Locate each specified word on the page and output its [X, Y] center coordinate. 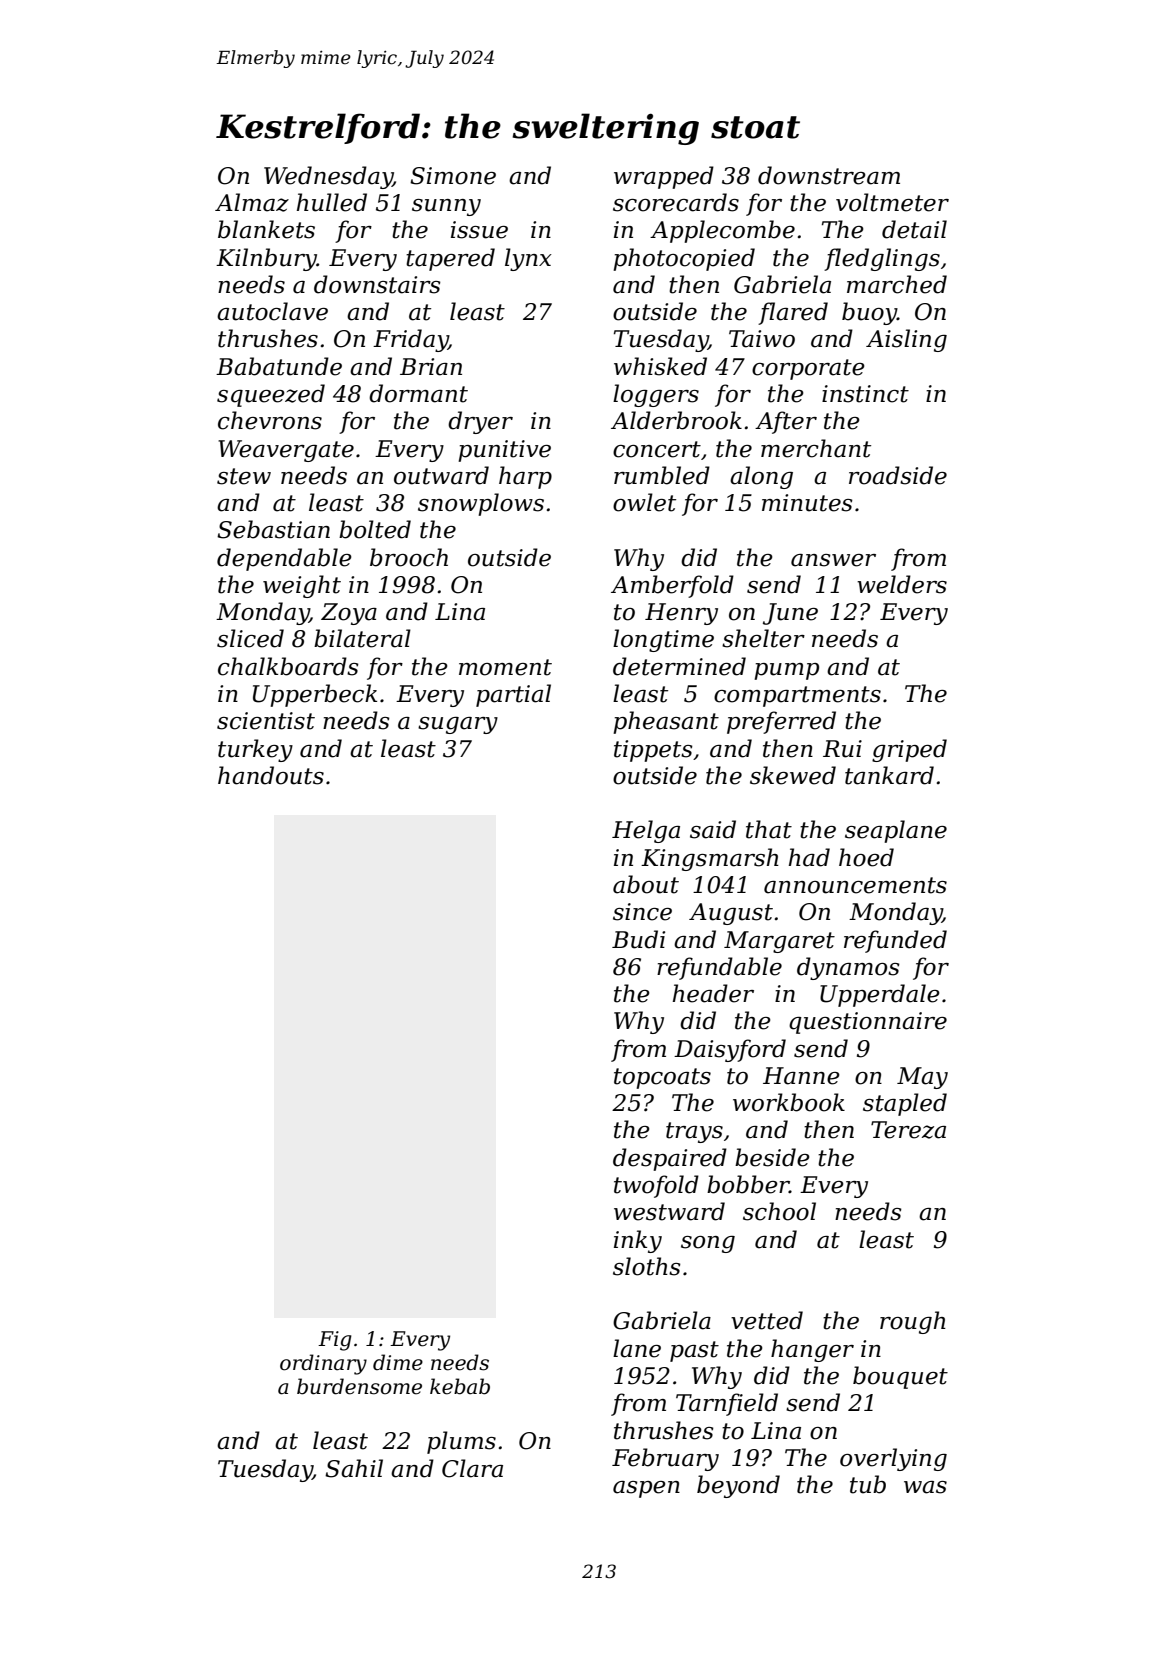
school [779, 1211]
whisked [660, 366]
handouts [271, 775]
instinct [865, 394]
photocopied [684, 259]
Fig [335, 1341]
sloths [647, 1266]
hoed [866, 857]
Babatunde [279, 366]
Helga [646, 831]
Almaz [252, 202]
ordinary [323, 1364]
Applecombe [722, 231]
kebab [460, 1386]
